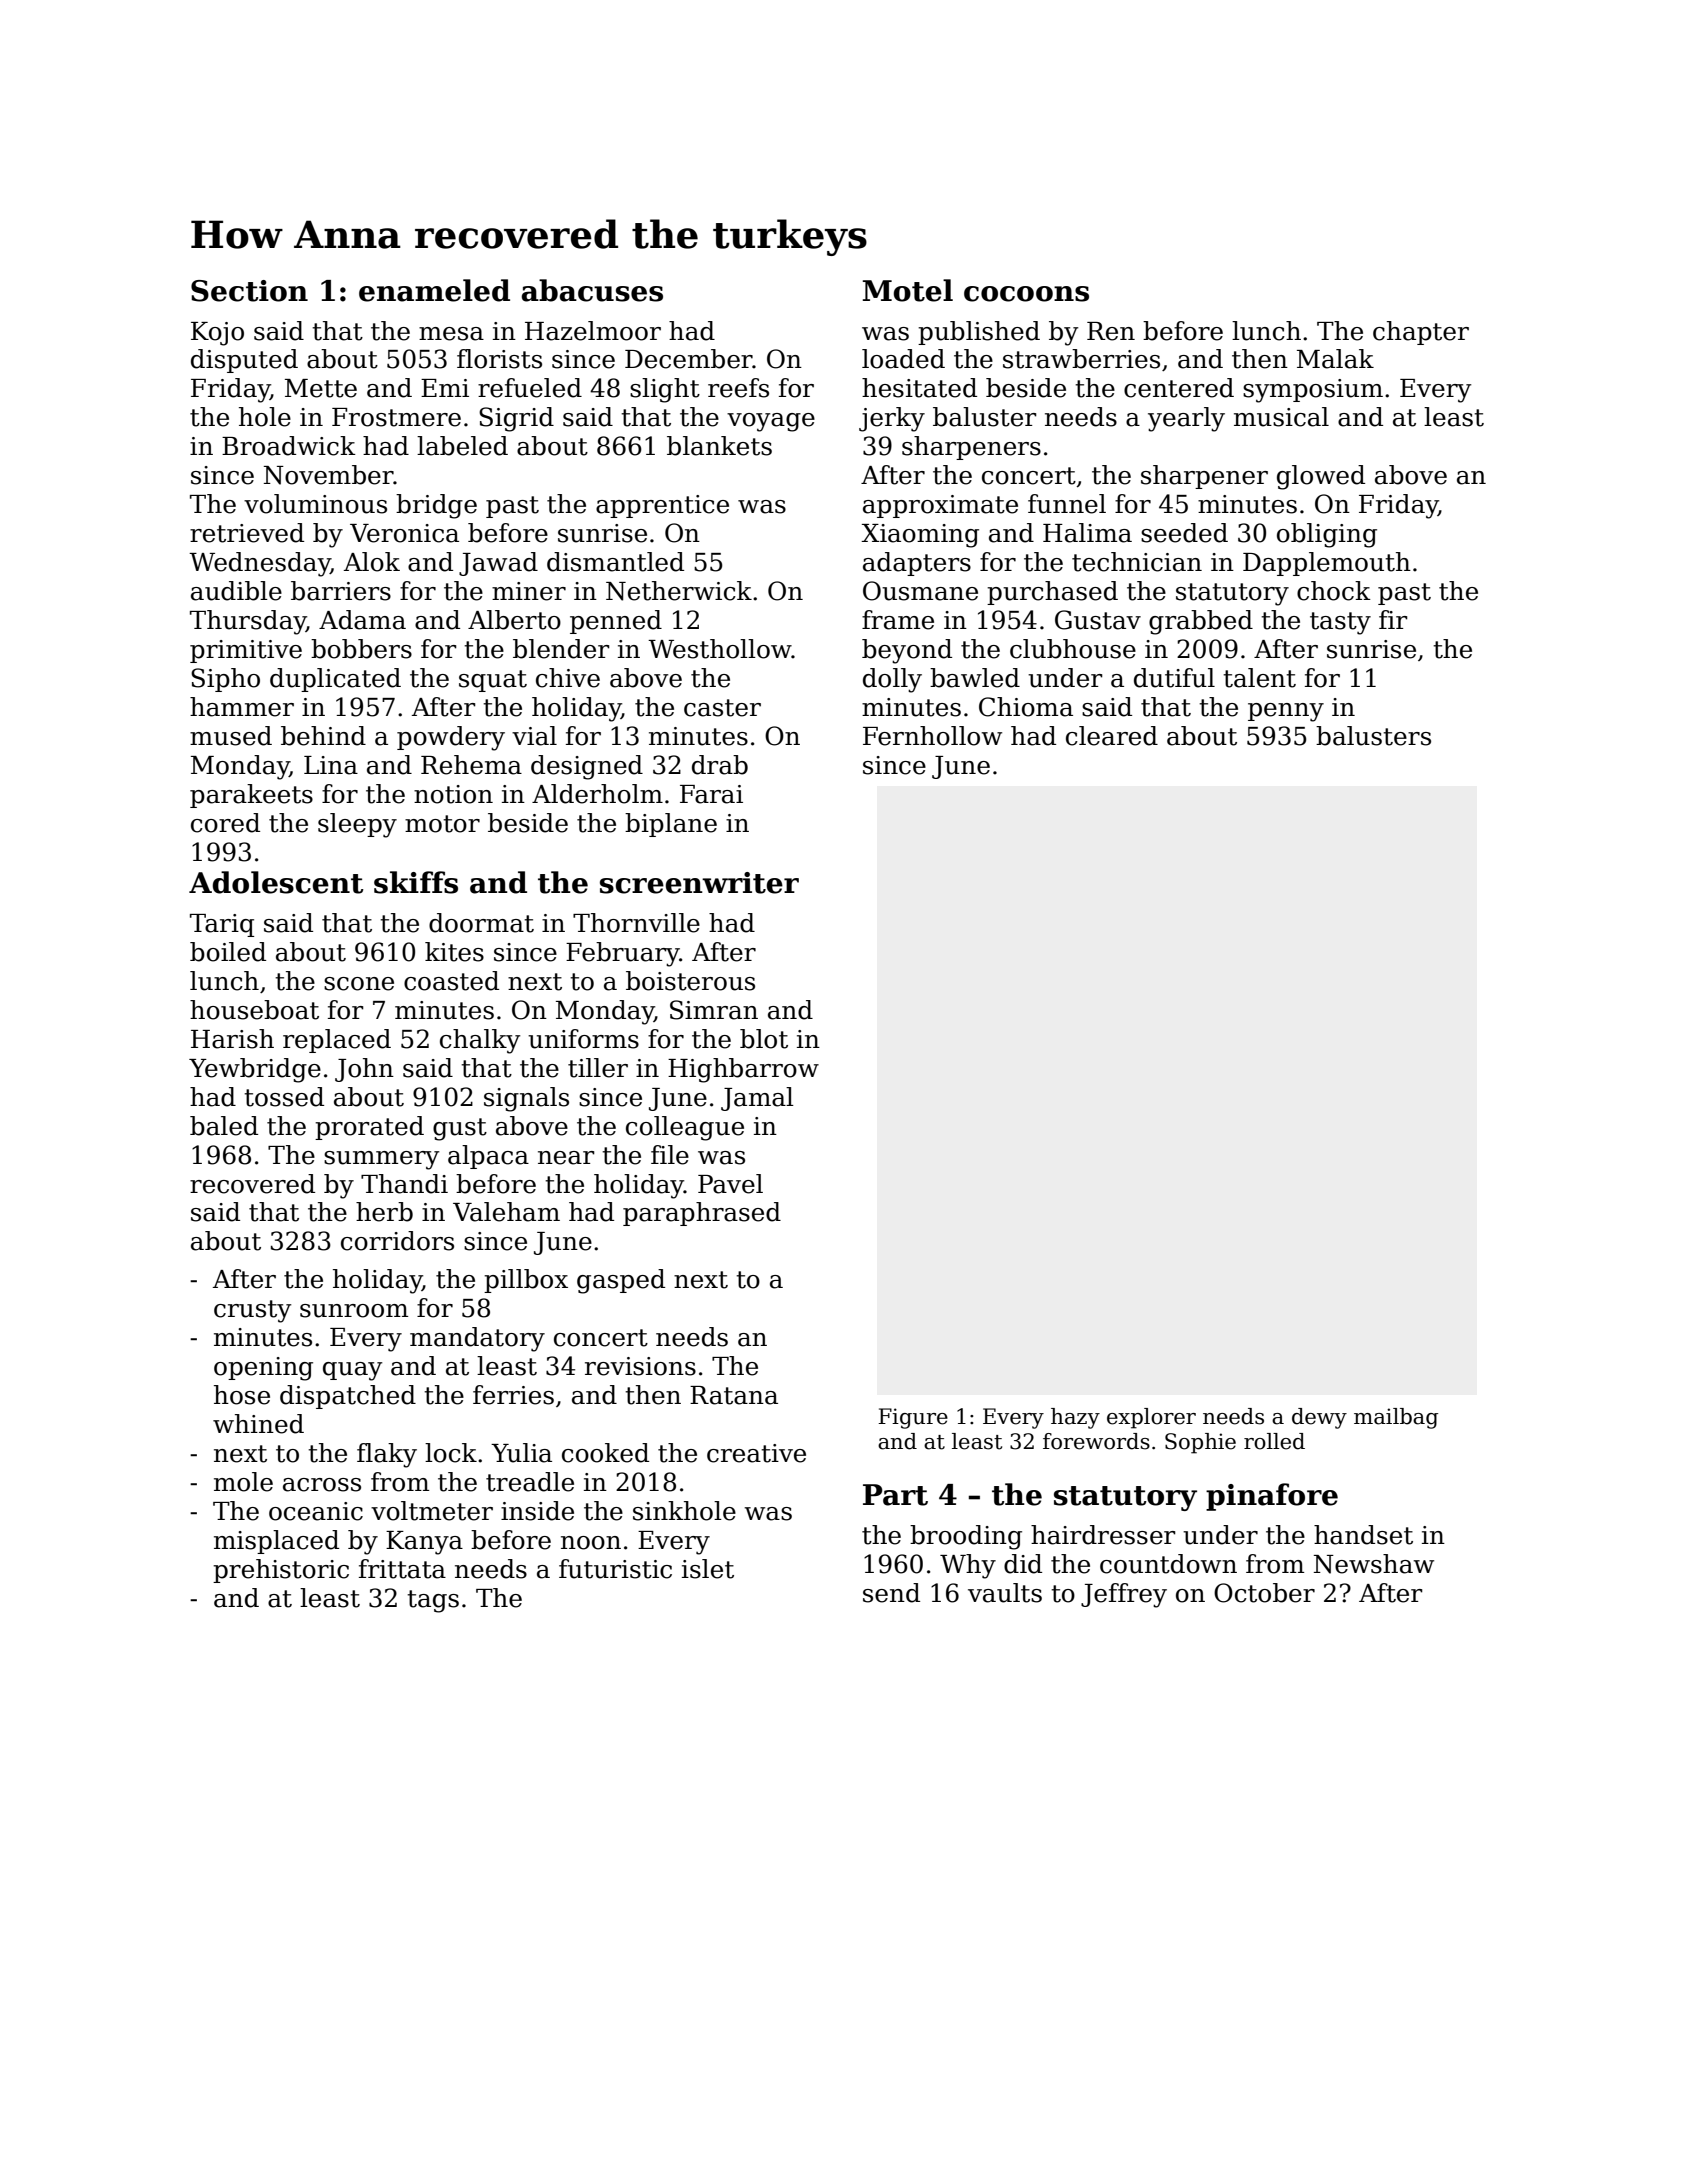 The image size is (1683, 2178). Describe the element at coordinates (720, 649) in the page. I see `Westhollow` at that location.
